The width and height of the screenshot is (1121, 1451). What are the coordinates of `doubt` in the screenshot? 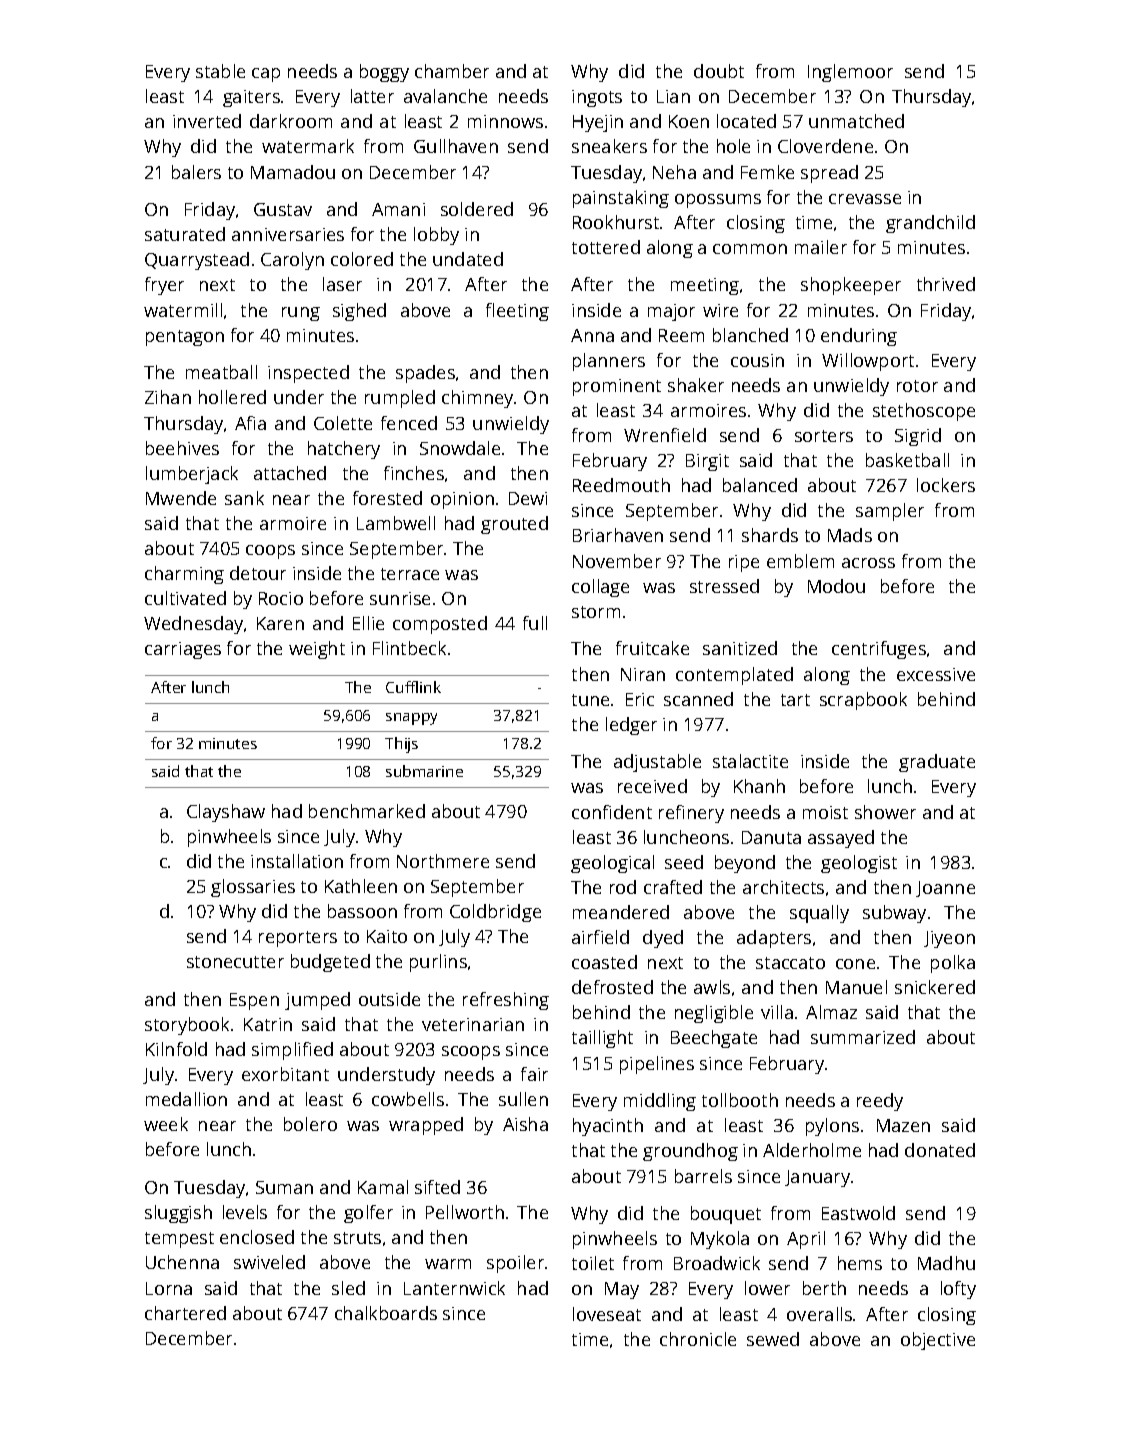 It's located at (719, 71).
